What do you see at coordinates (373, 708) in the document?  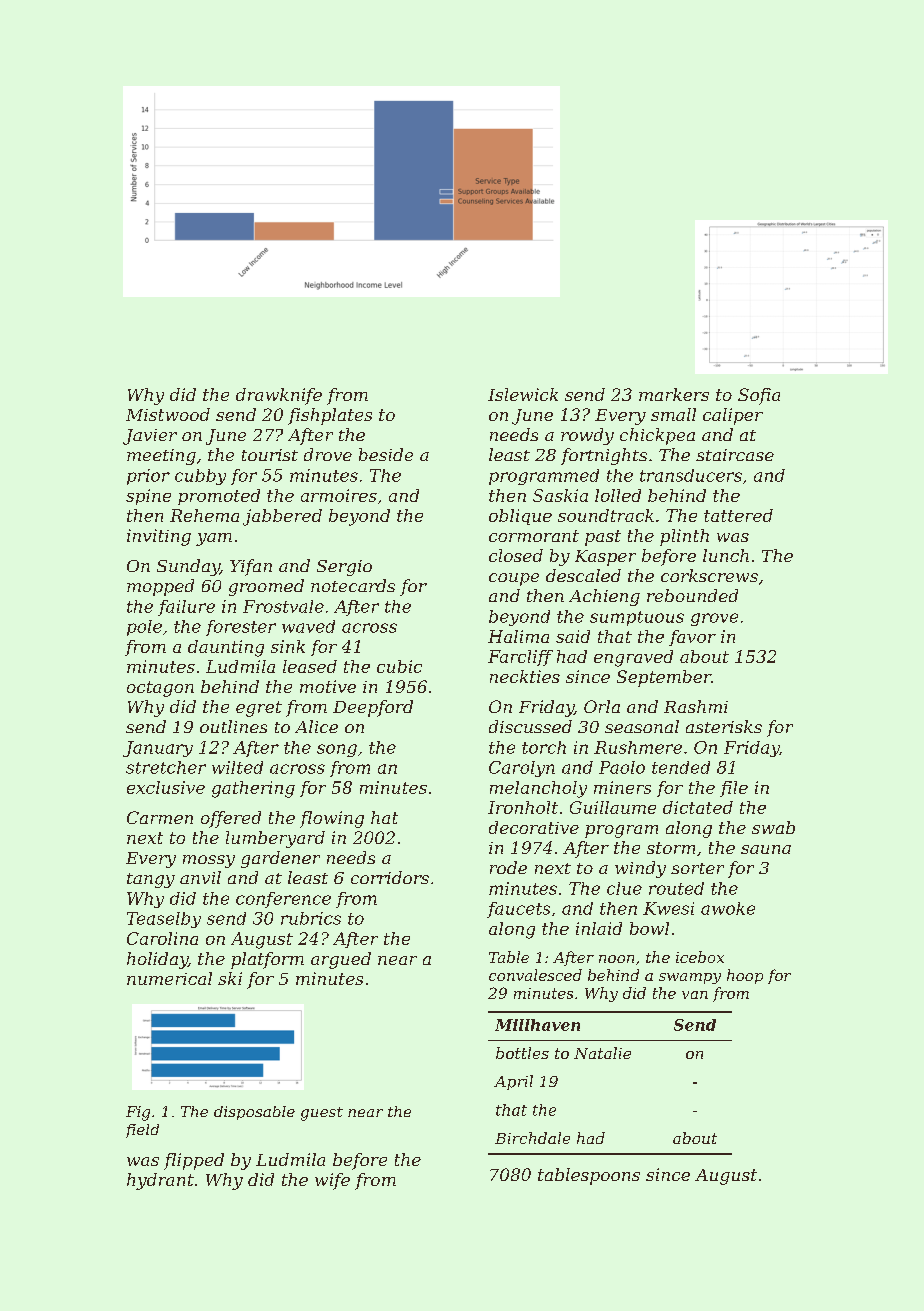 I see `Deepford` at bounding box center [373, 708].
